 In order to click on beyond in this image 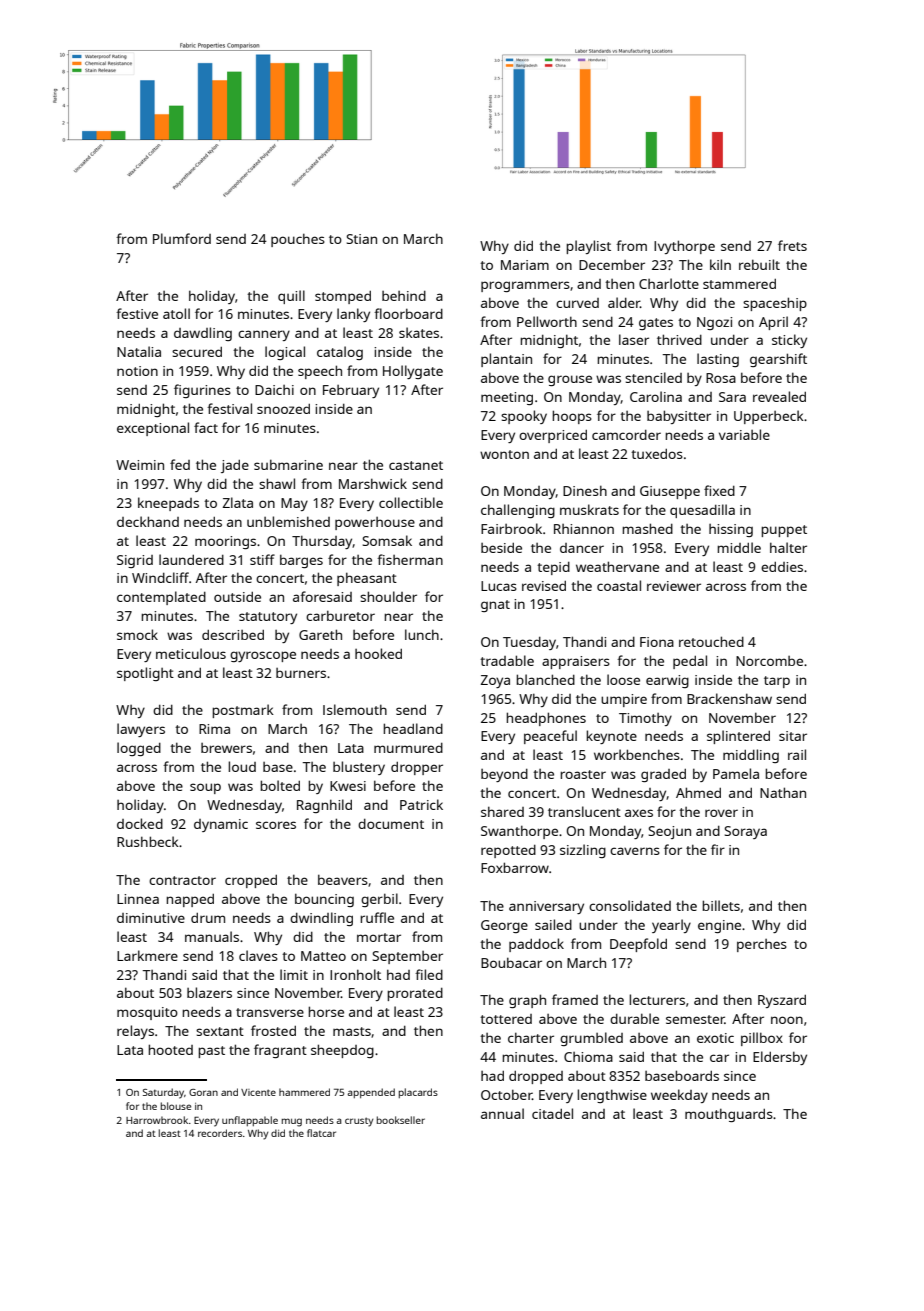, I will do `click(504, 775)`.
